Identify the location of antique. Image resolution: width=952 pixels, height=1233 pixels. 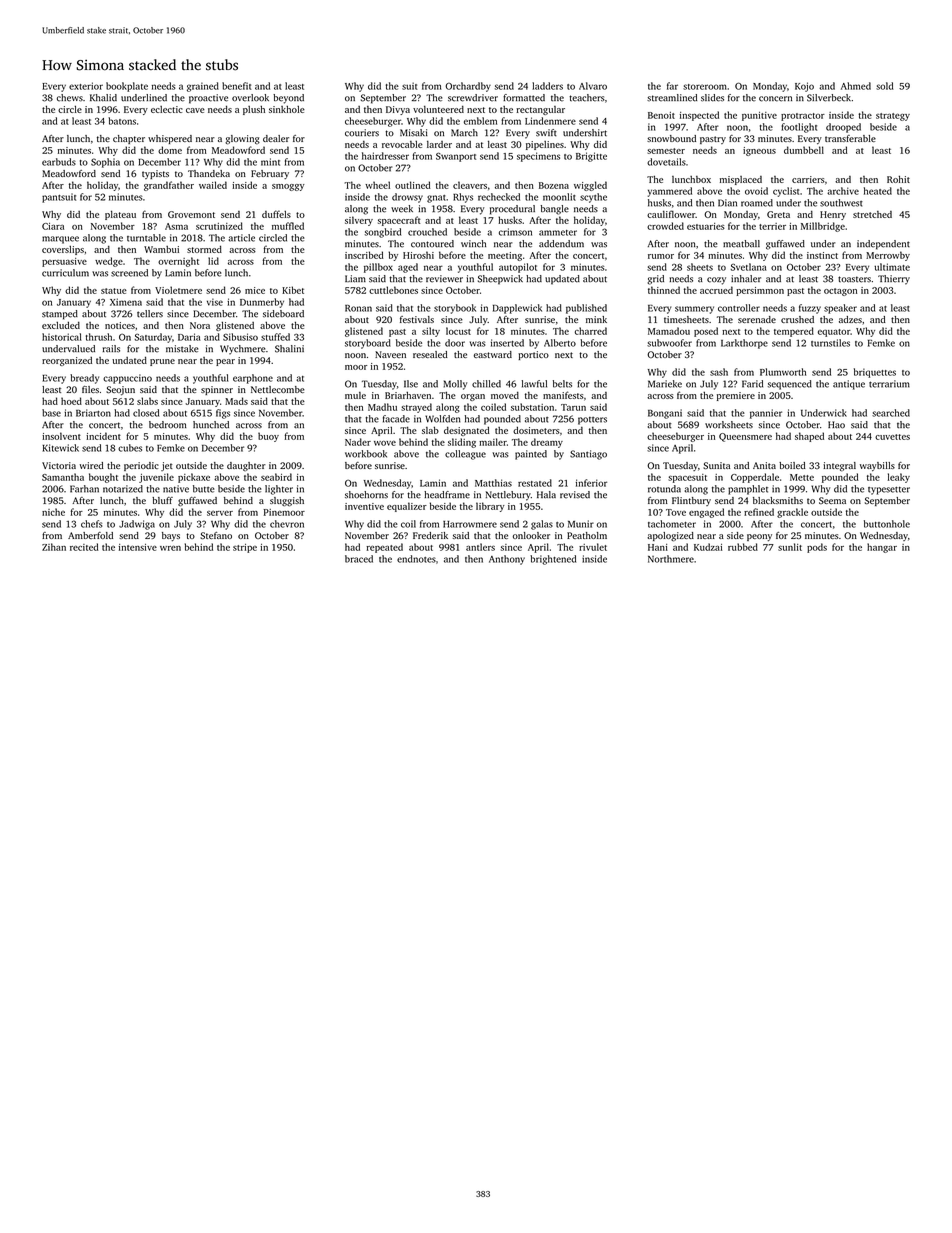
(849, 385).
